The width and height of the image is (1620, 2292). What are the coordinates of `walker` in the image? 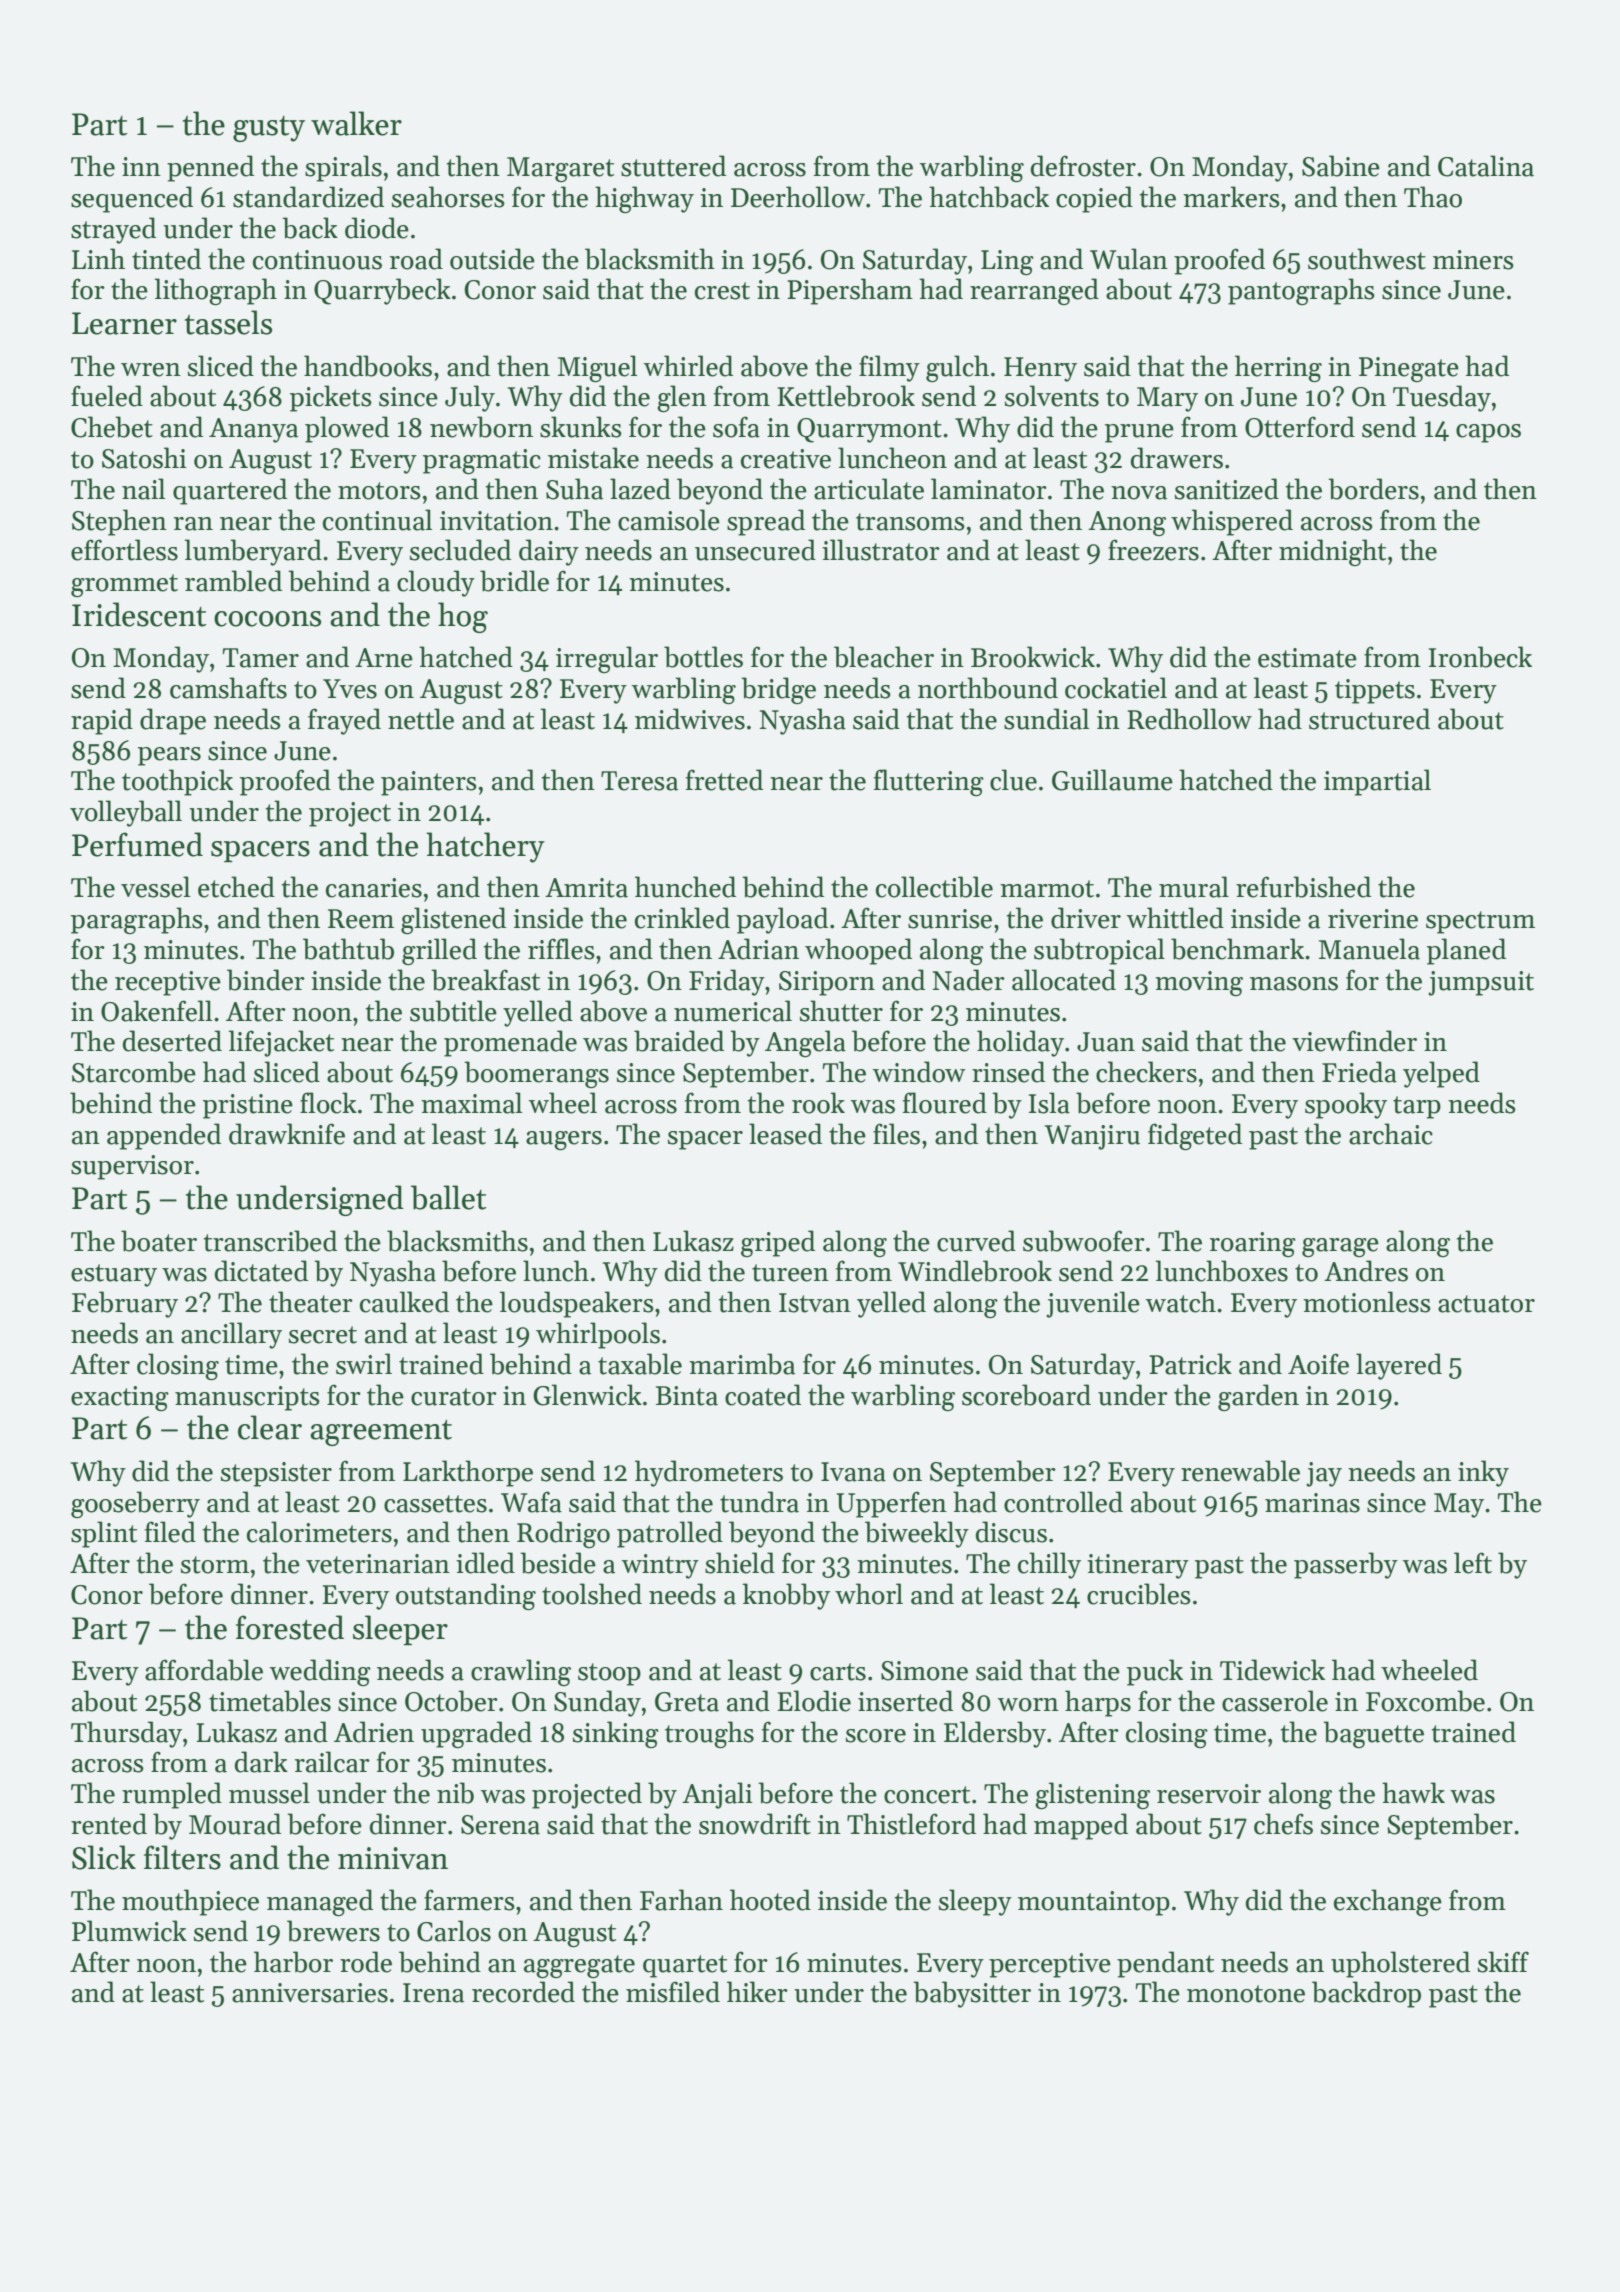 It's located at (356, 123).
